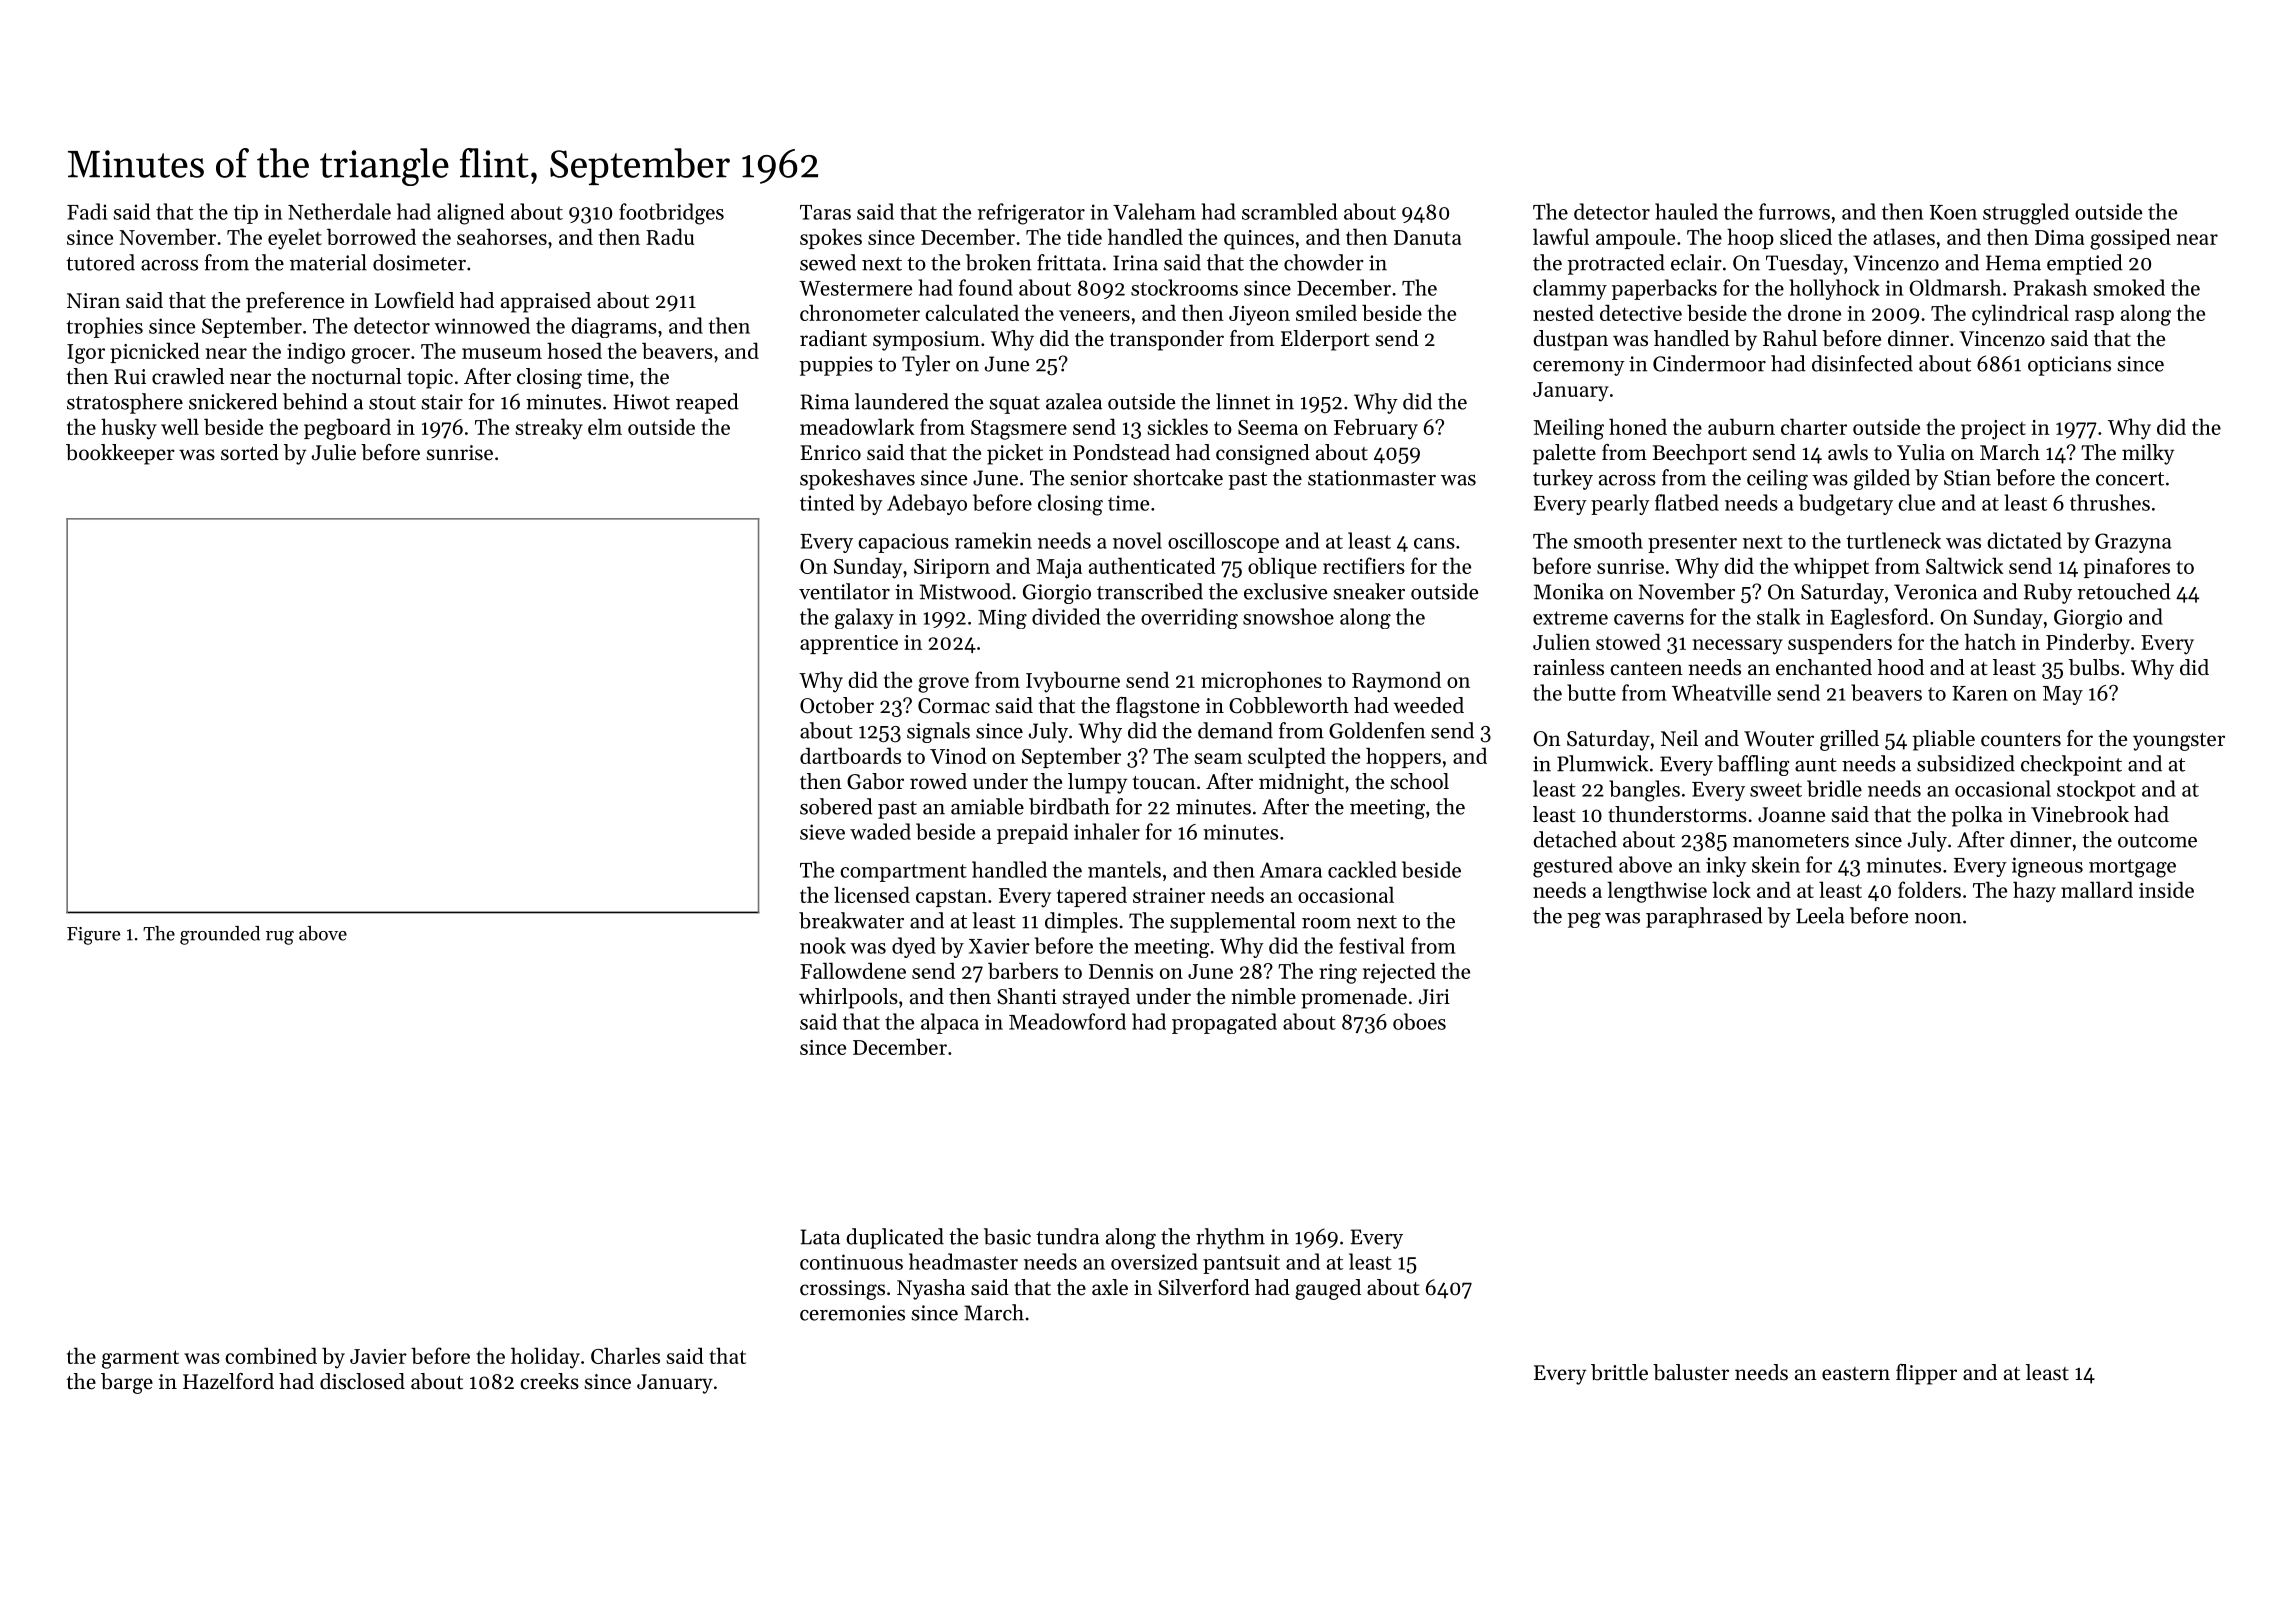 The image size is (2292, 1620). What do you see at coordinates (1073, 682) in the image?
I see `Ivybourne` at bounding box center [1073, 682].
